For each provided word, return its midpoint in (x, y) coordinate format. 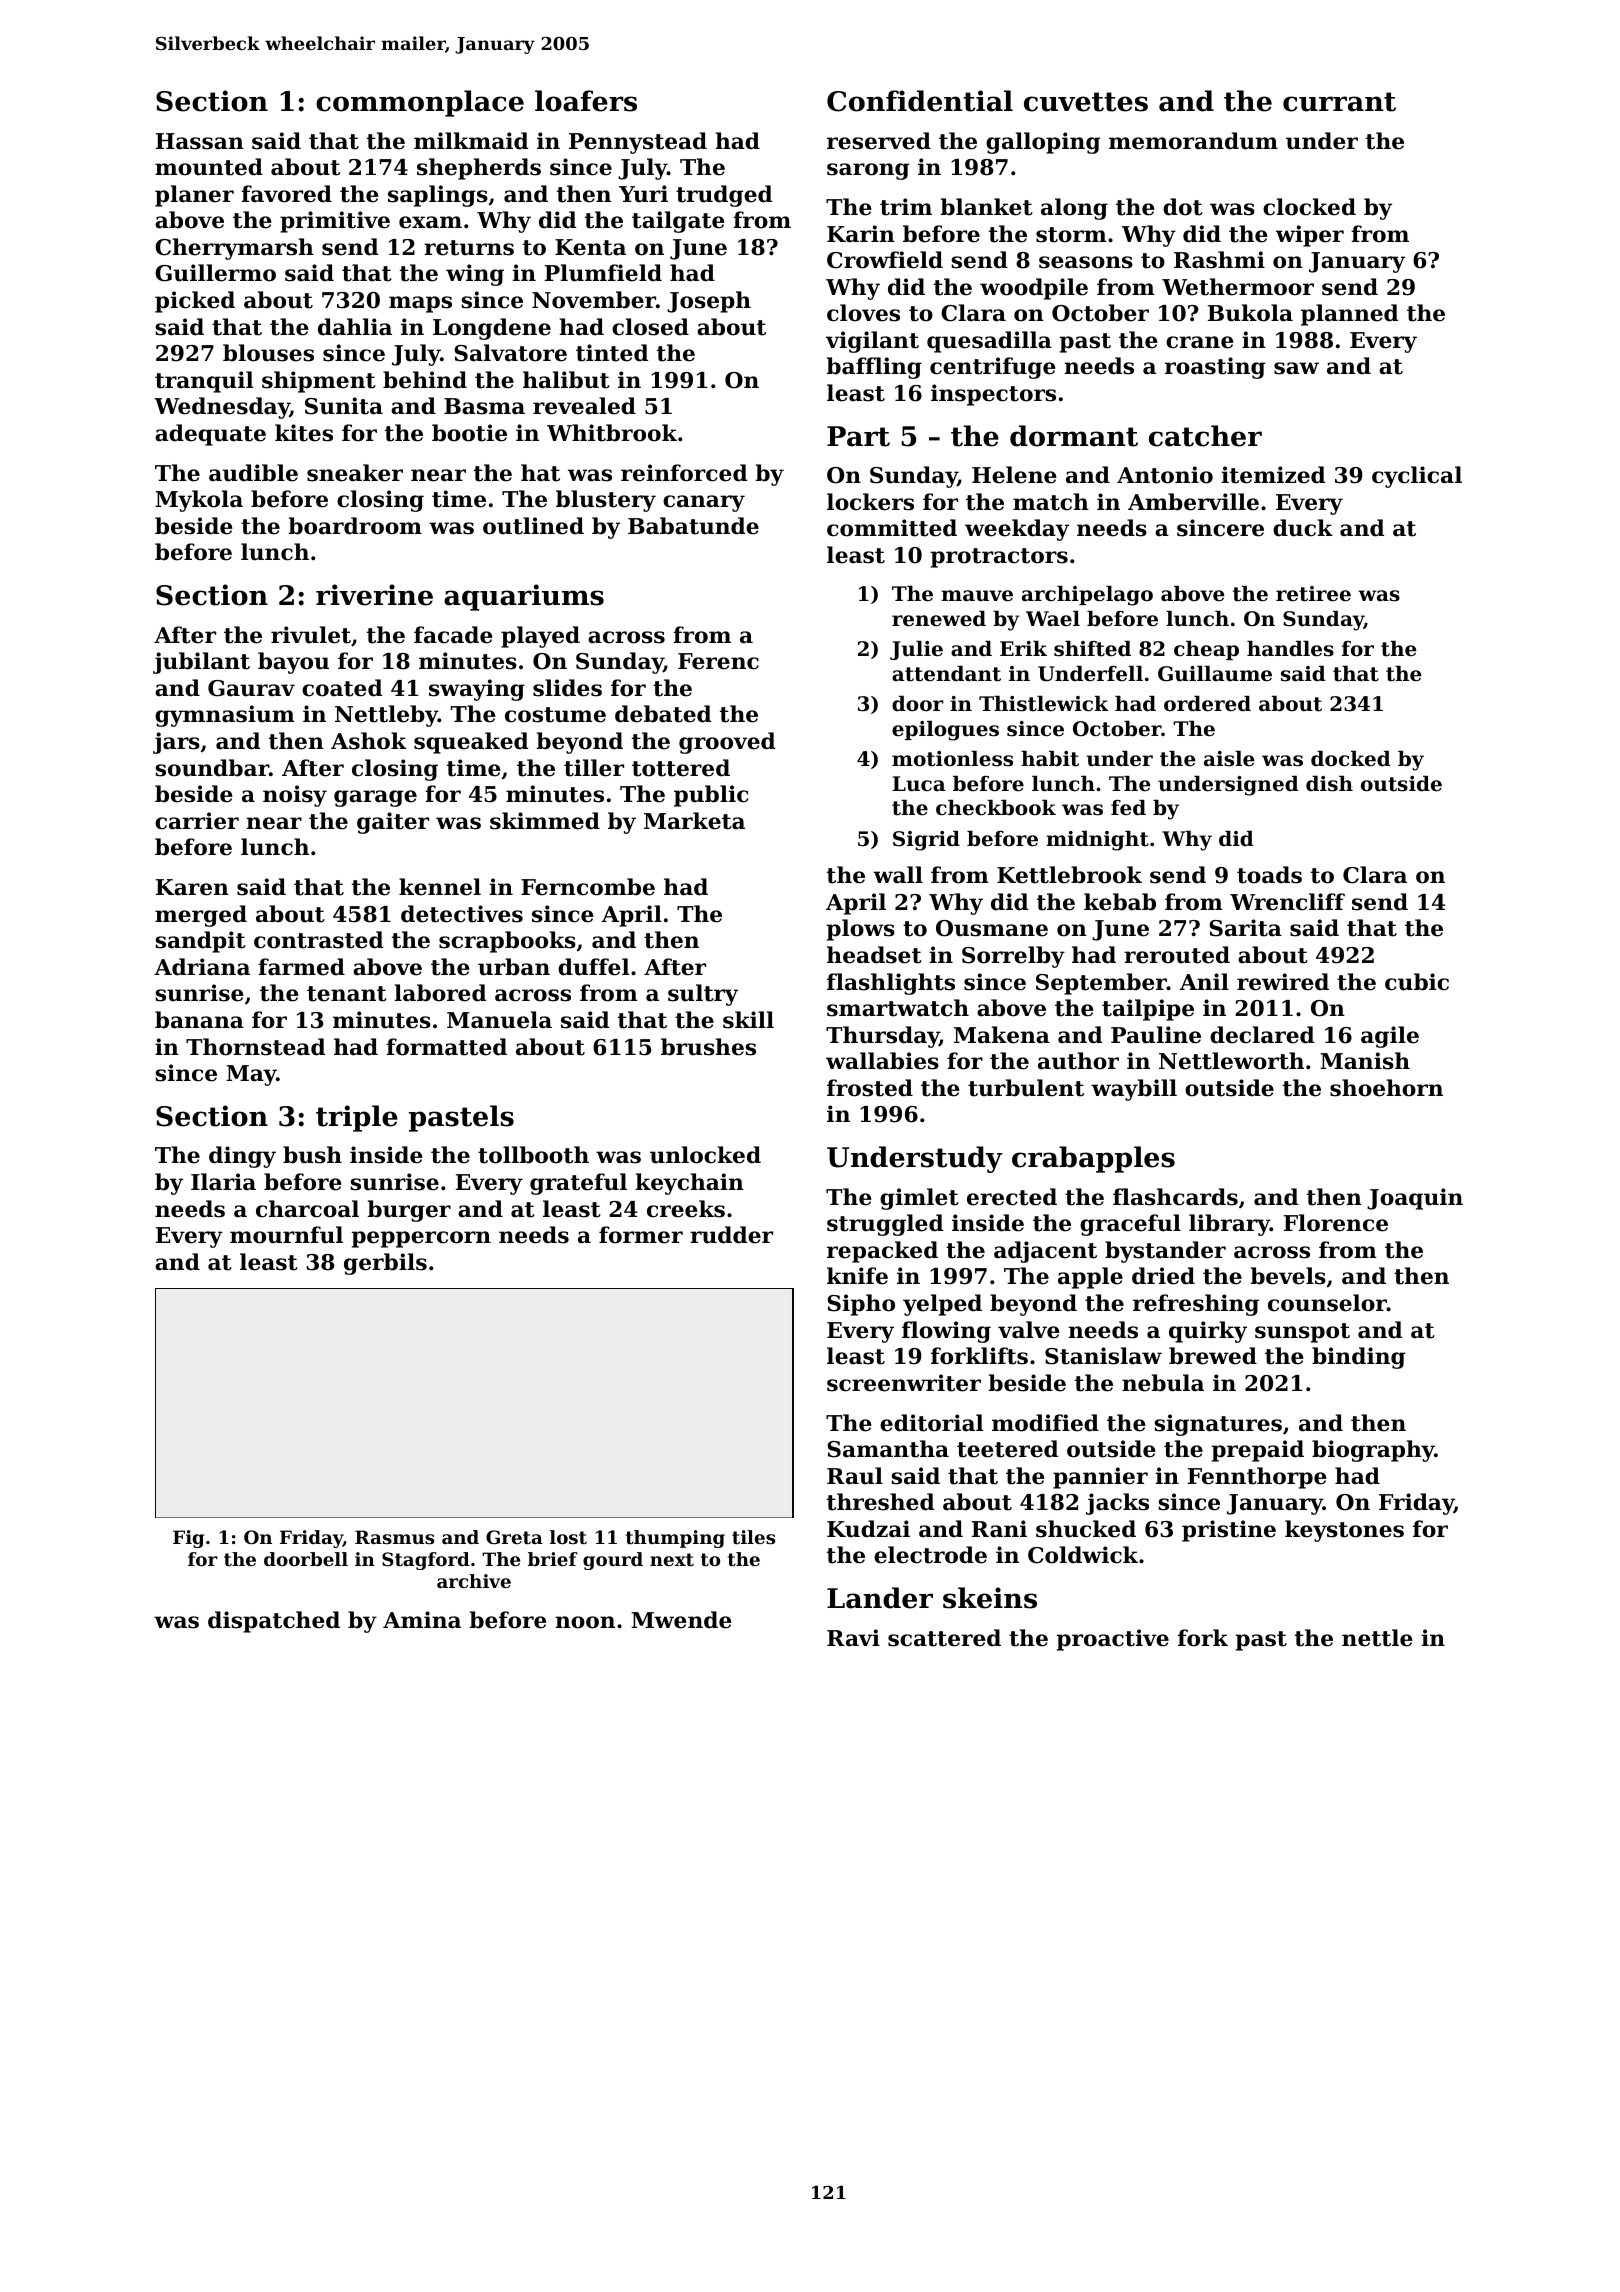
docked (1351, 759)
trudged (724, 196)
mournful (286, 1235)
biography (1373, 1451)
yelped (942, 1305)
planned (1349, 315)
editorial (931, 1423)
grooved (727, 743)
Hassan (200, 141)
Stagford (426, 1561)
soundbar (212, 768)
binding (1358, 1358)
